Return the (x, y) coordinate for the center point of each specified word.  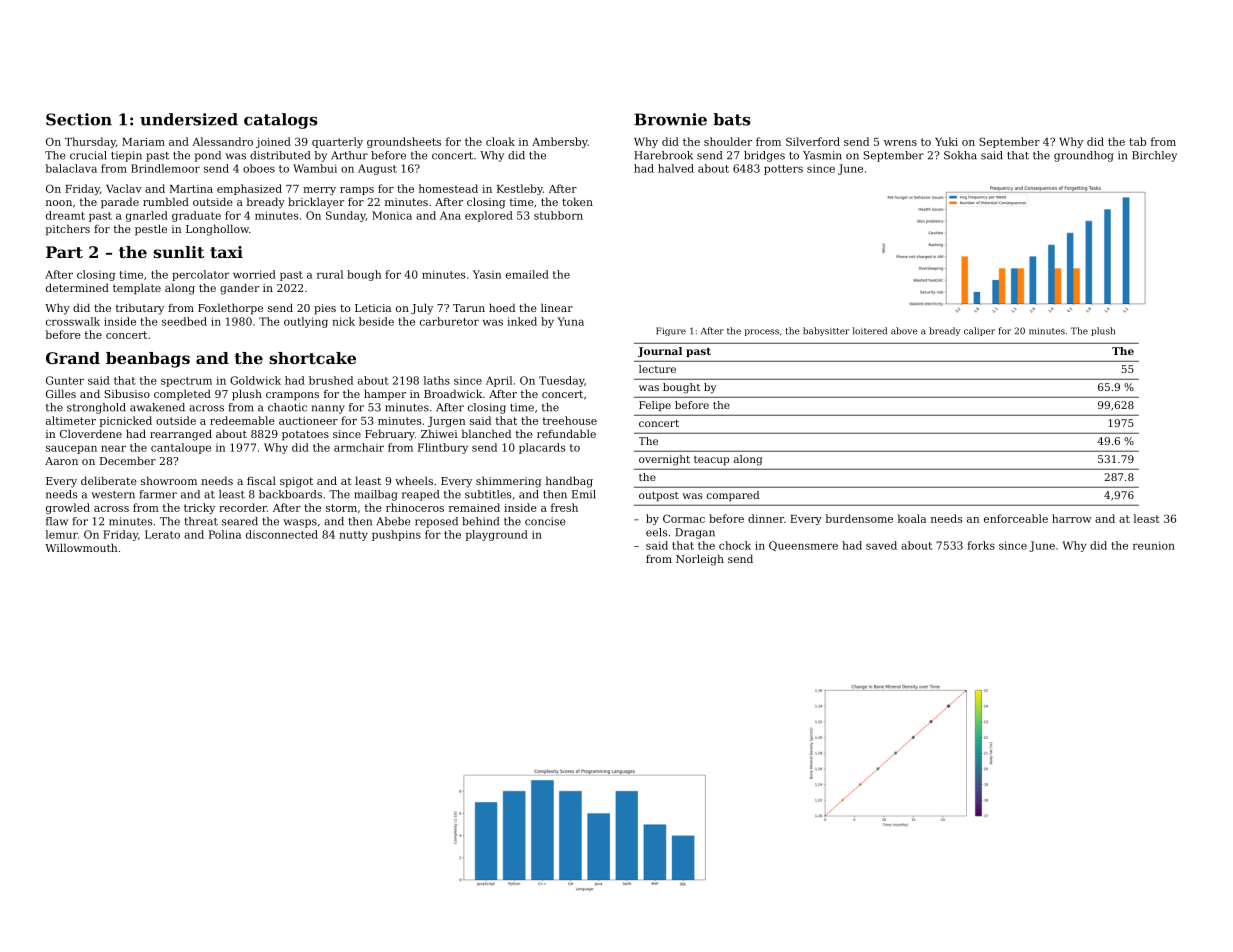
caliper (979, 331)
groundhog (1084, 156)
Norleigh (700, 560)
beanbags (148, 360)
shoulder (728, 141)
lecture (657, 369)
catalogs (280, 121)
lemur (61, 534)
